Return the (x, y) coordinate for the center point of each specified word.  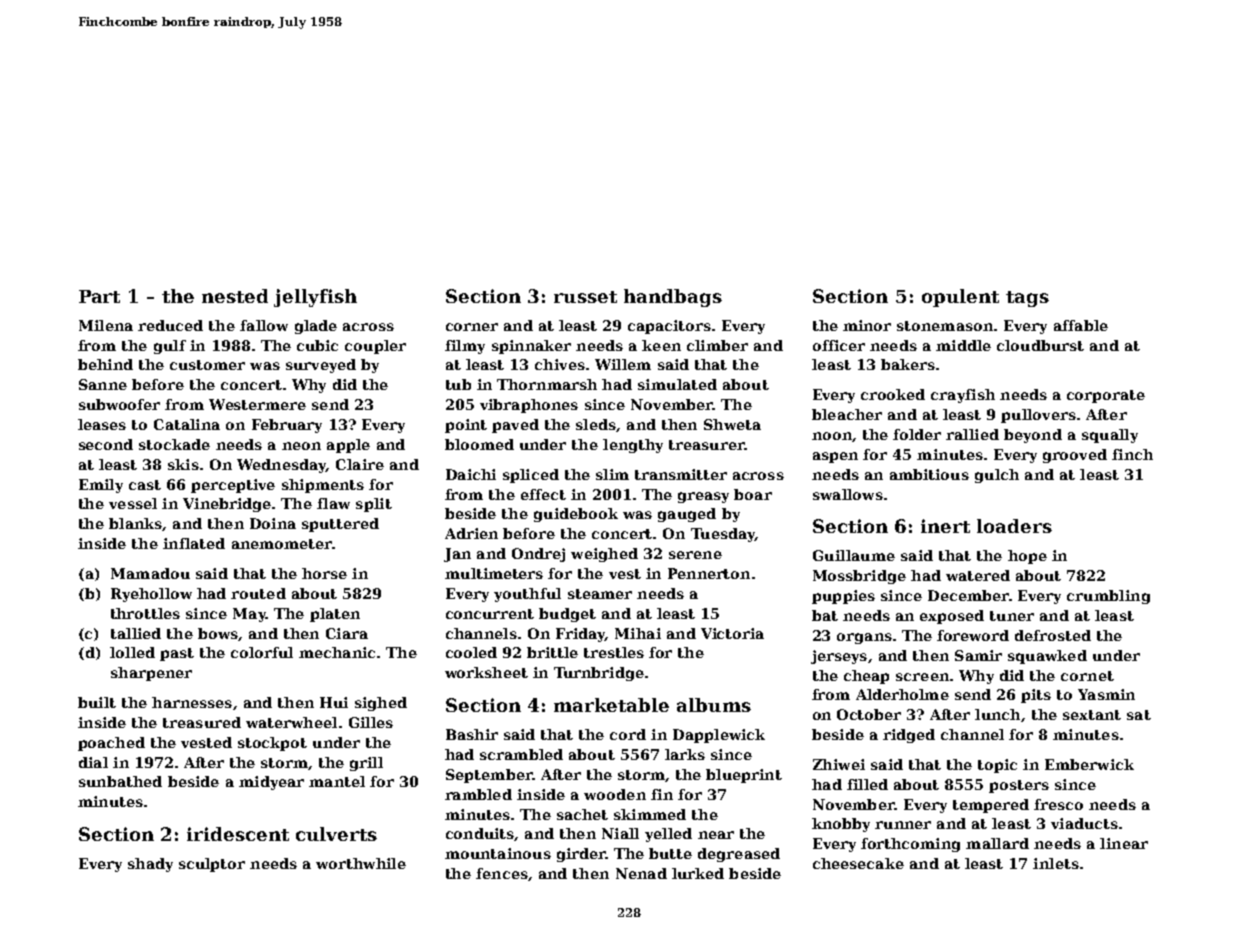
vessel (133, 503)
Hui (334, 702)
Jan (457, 555)
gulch (997, 476)
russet (585, 297)
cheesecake (858, 863)
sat (1139, 715)
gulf (170, 347)
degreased (739, 855)
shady (150, 865)
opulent (960, 298)
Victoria (732, 633)
